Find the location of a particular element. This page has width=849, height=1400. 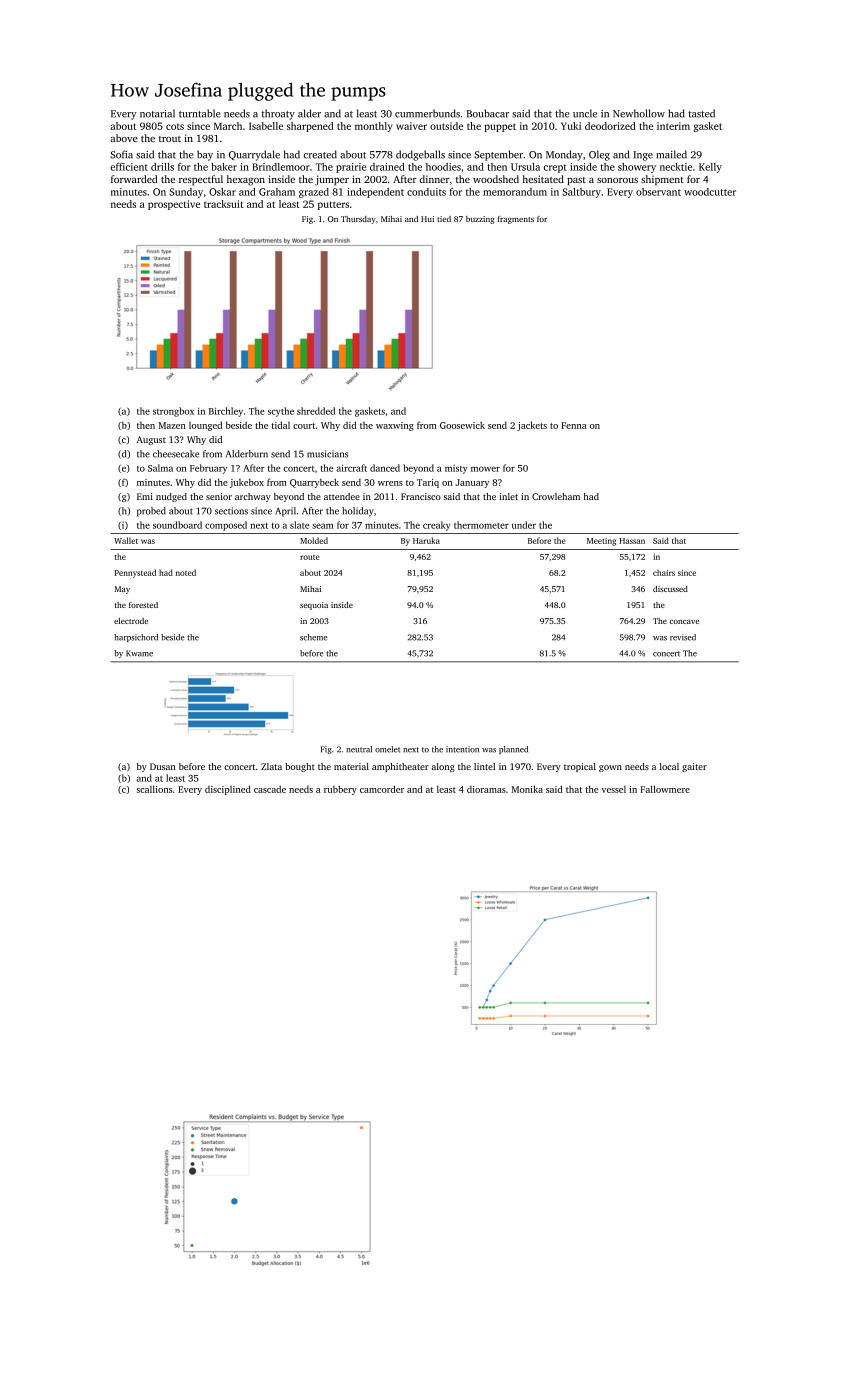

noted is located at coordinates (186, 572).
